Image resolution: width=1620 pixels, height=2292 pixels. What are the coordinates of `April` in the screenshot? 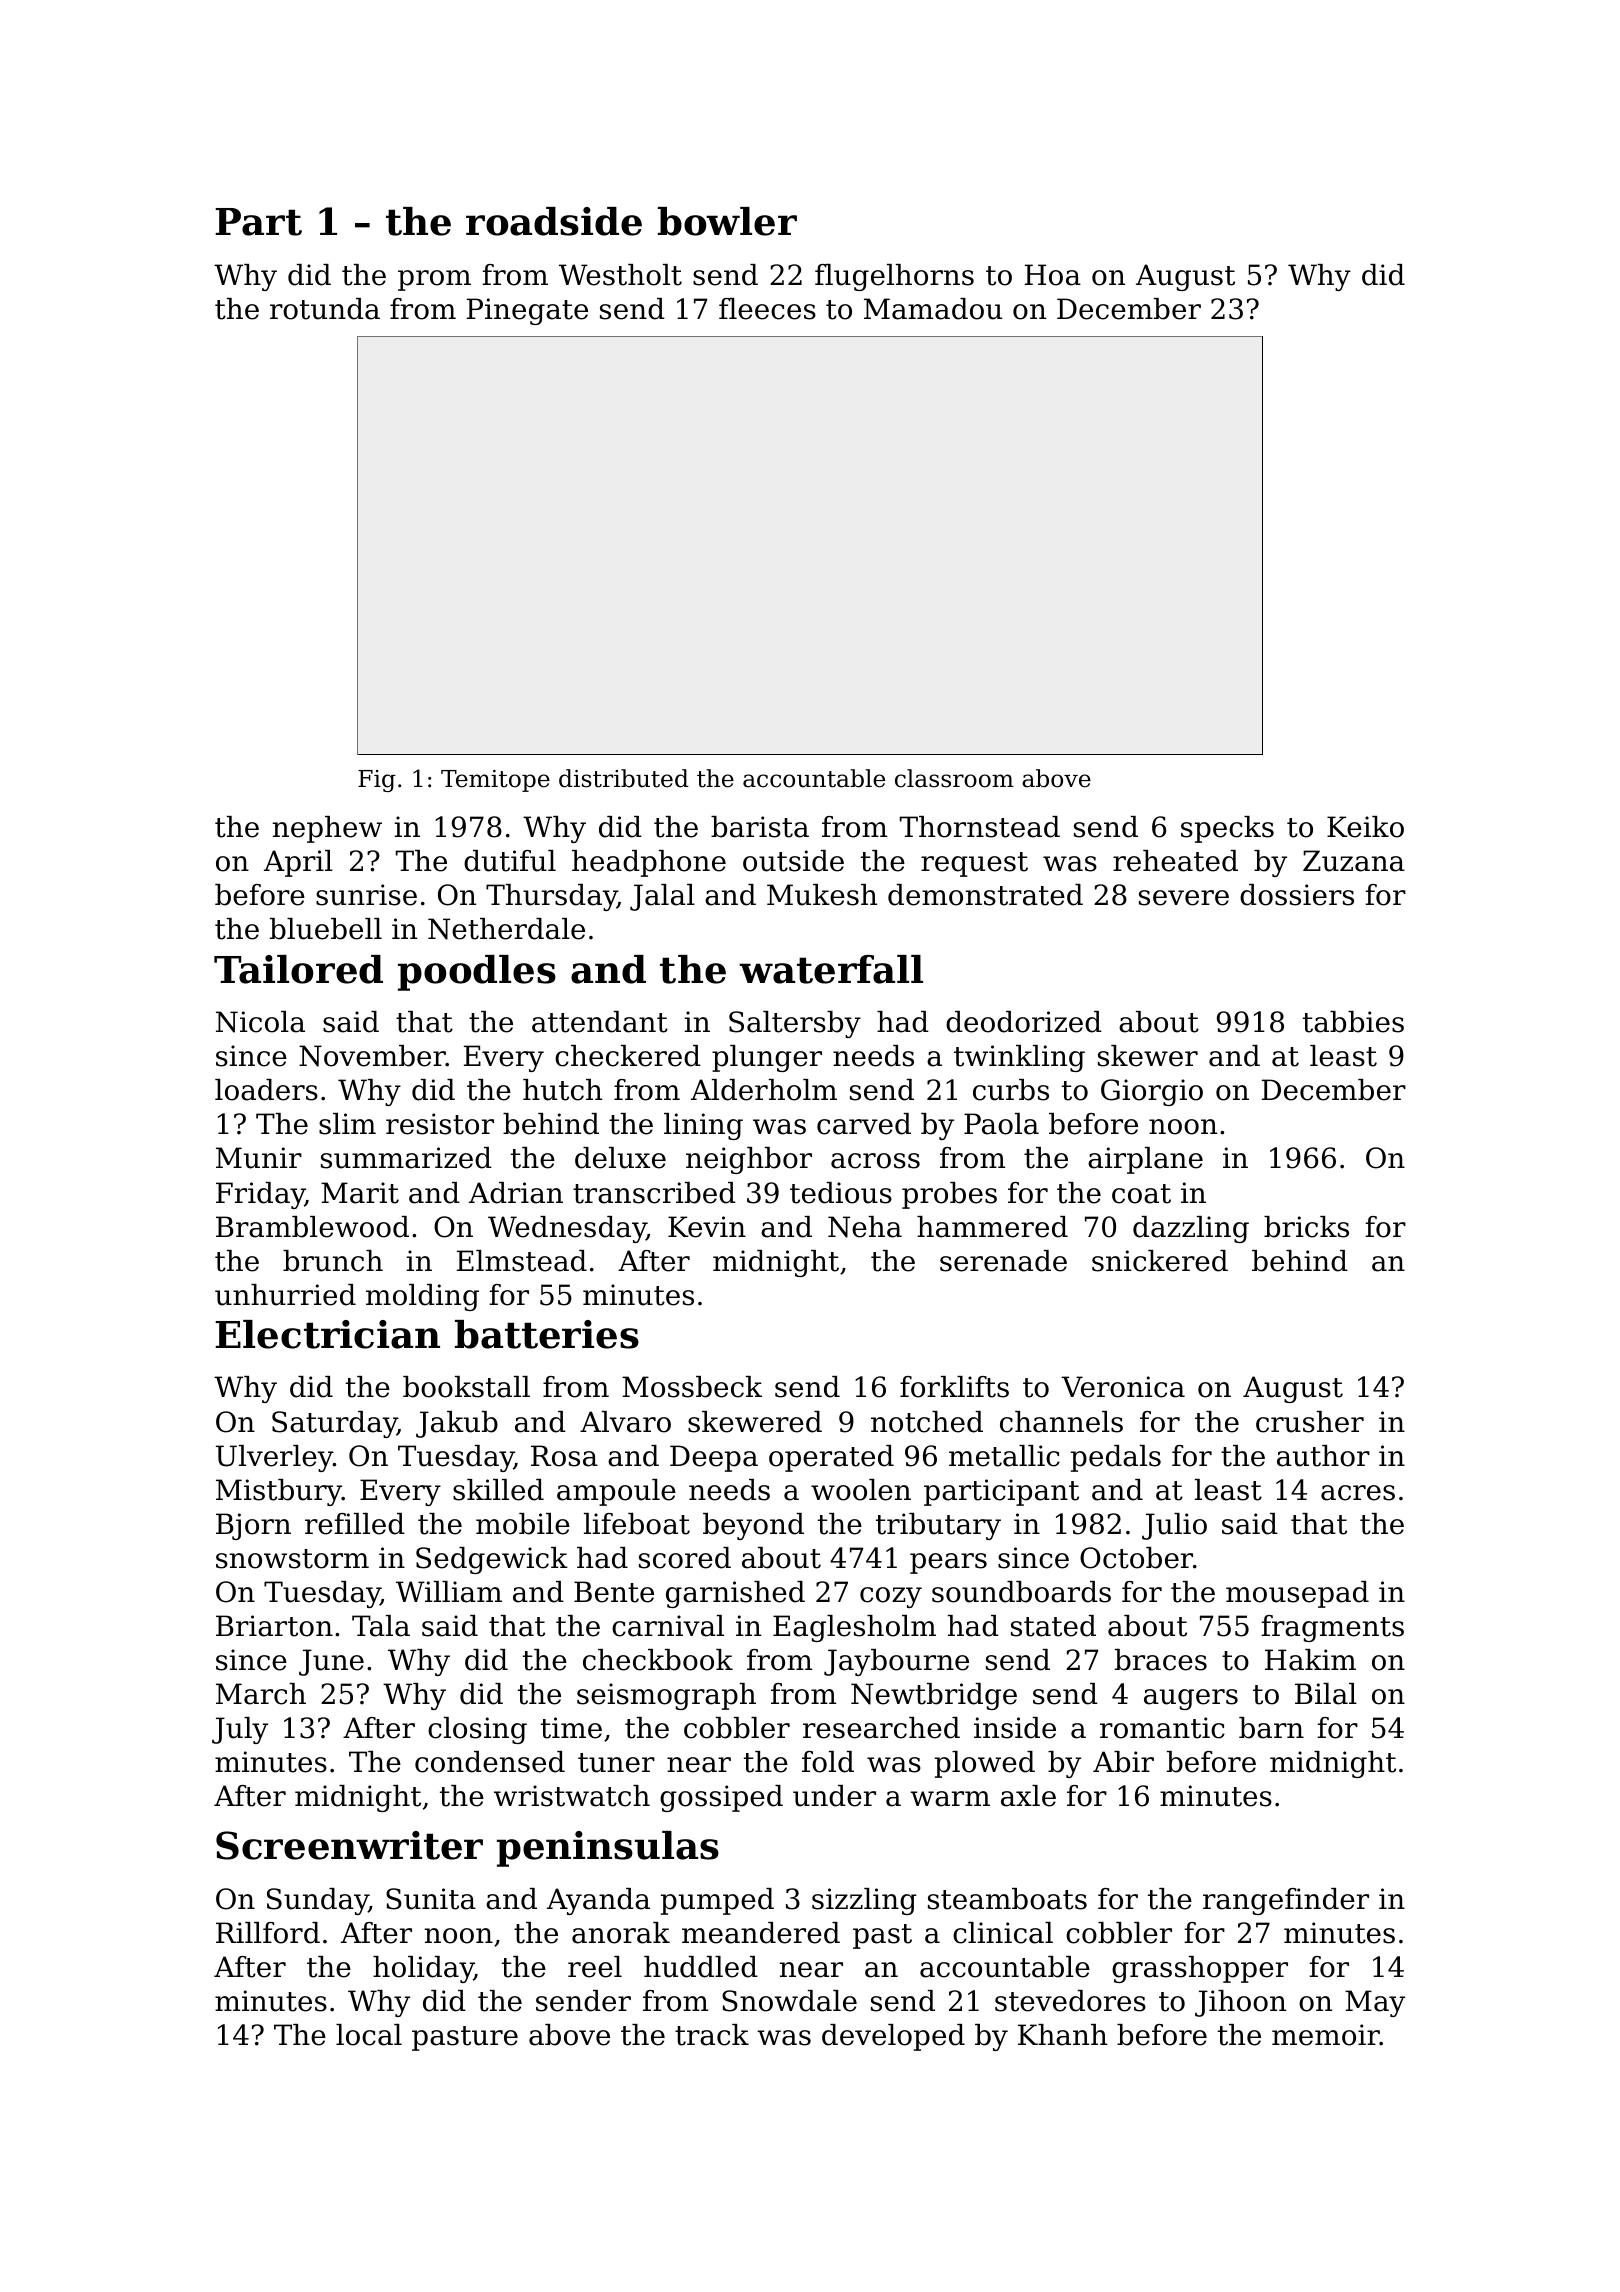 It's located at (298, 863).
